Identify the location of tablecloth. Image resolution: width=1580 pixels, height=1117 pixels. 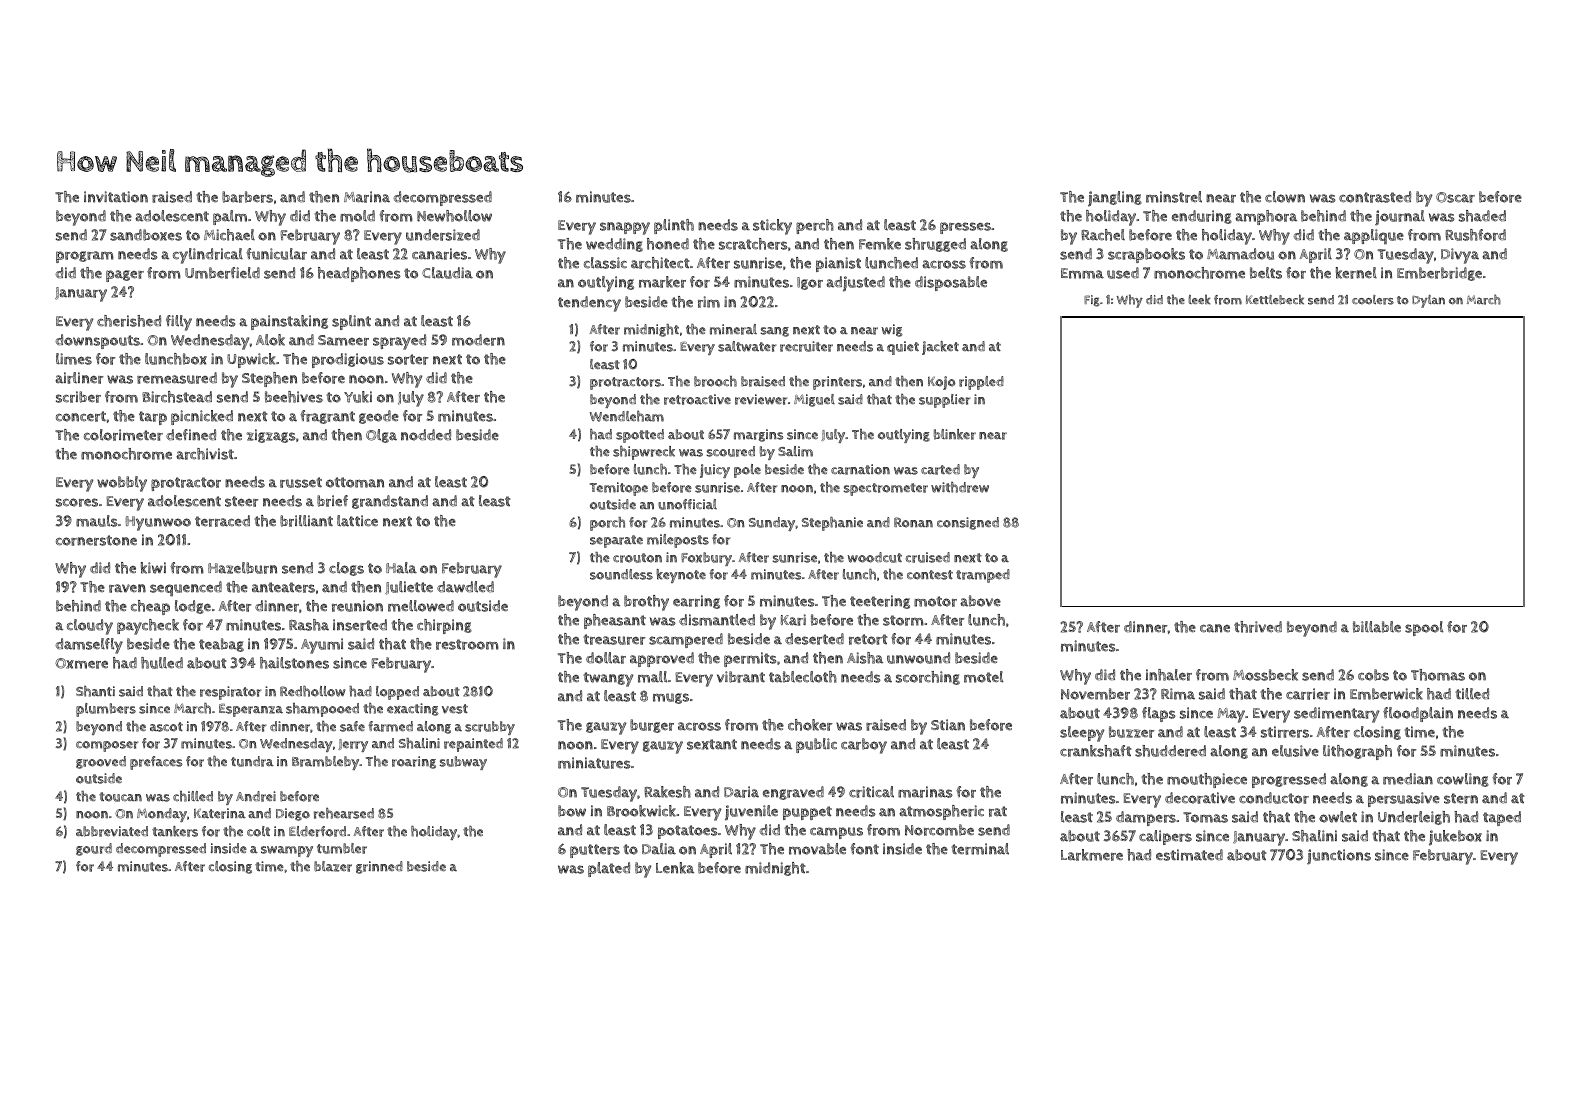
(803, 677).
